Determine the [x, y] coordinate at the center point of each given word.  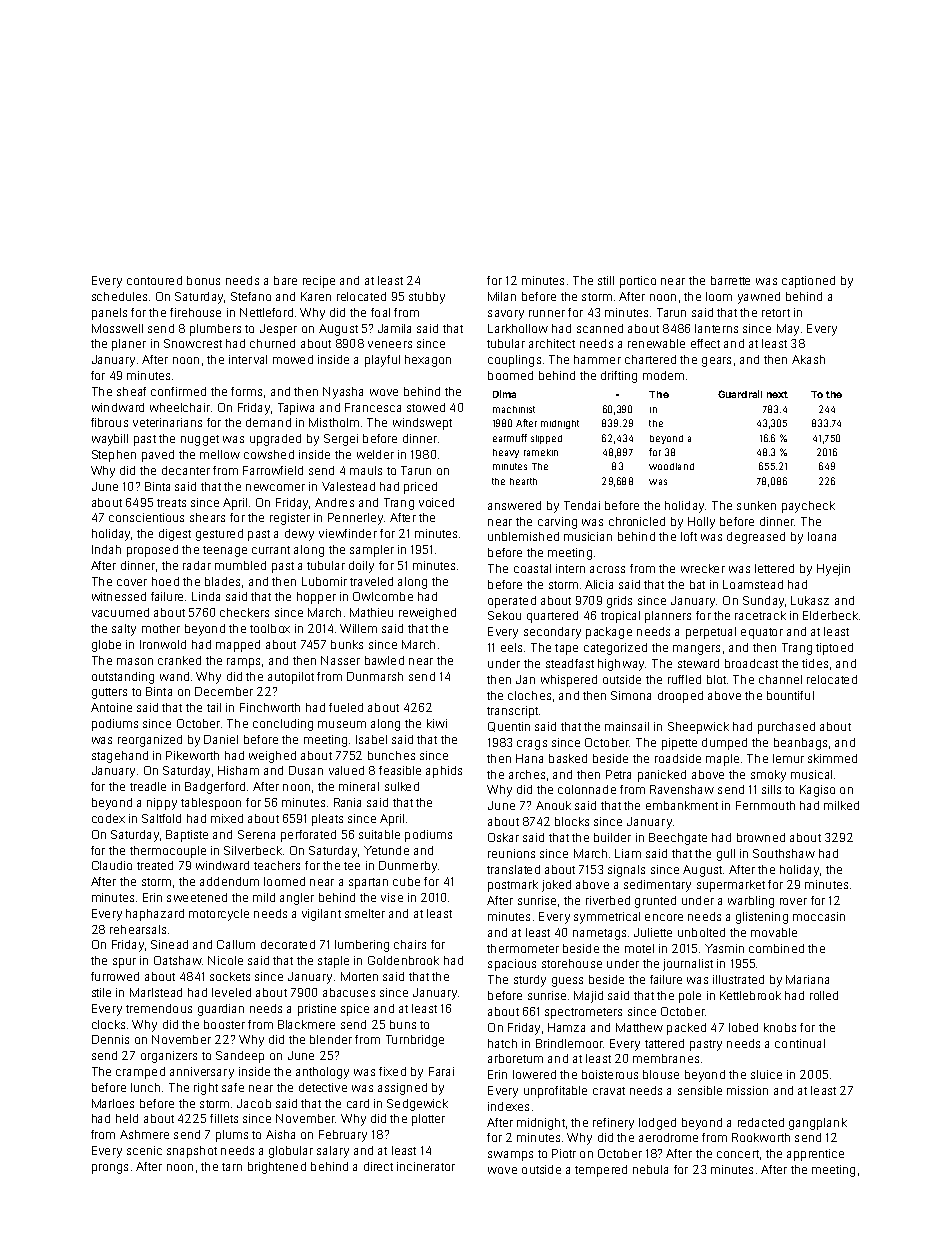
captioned [808, 282]
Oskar [503, 837]
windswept [422, 424]
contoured [154, 280]
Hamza [566, 1027]
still [606, 280]
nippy [162, 804]
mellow [220, 454]
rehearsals [138, 929]
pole [690, 997]
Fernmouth [765, 805]
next [777, 394]
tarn [232, 1167]
